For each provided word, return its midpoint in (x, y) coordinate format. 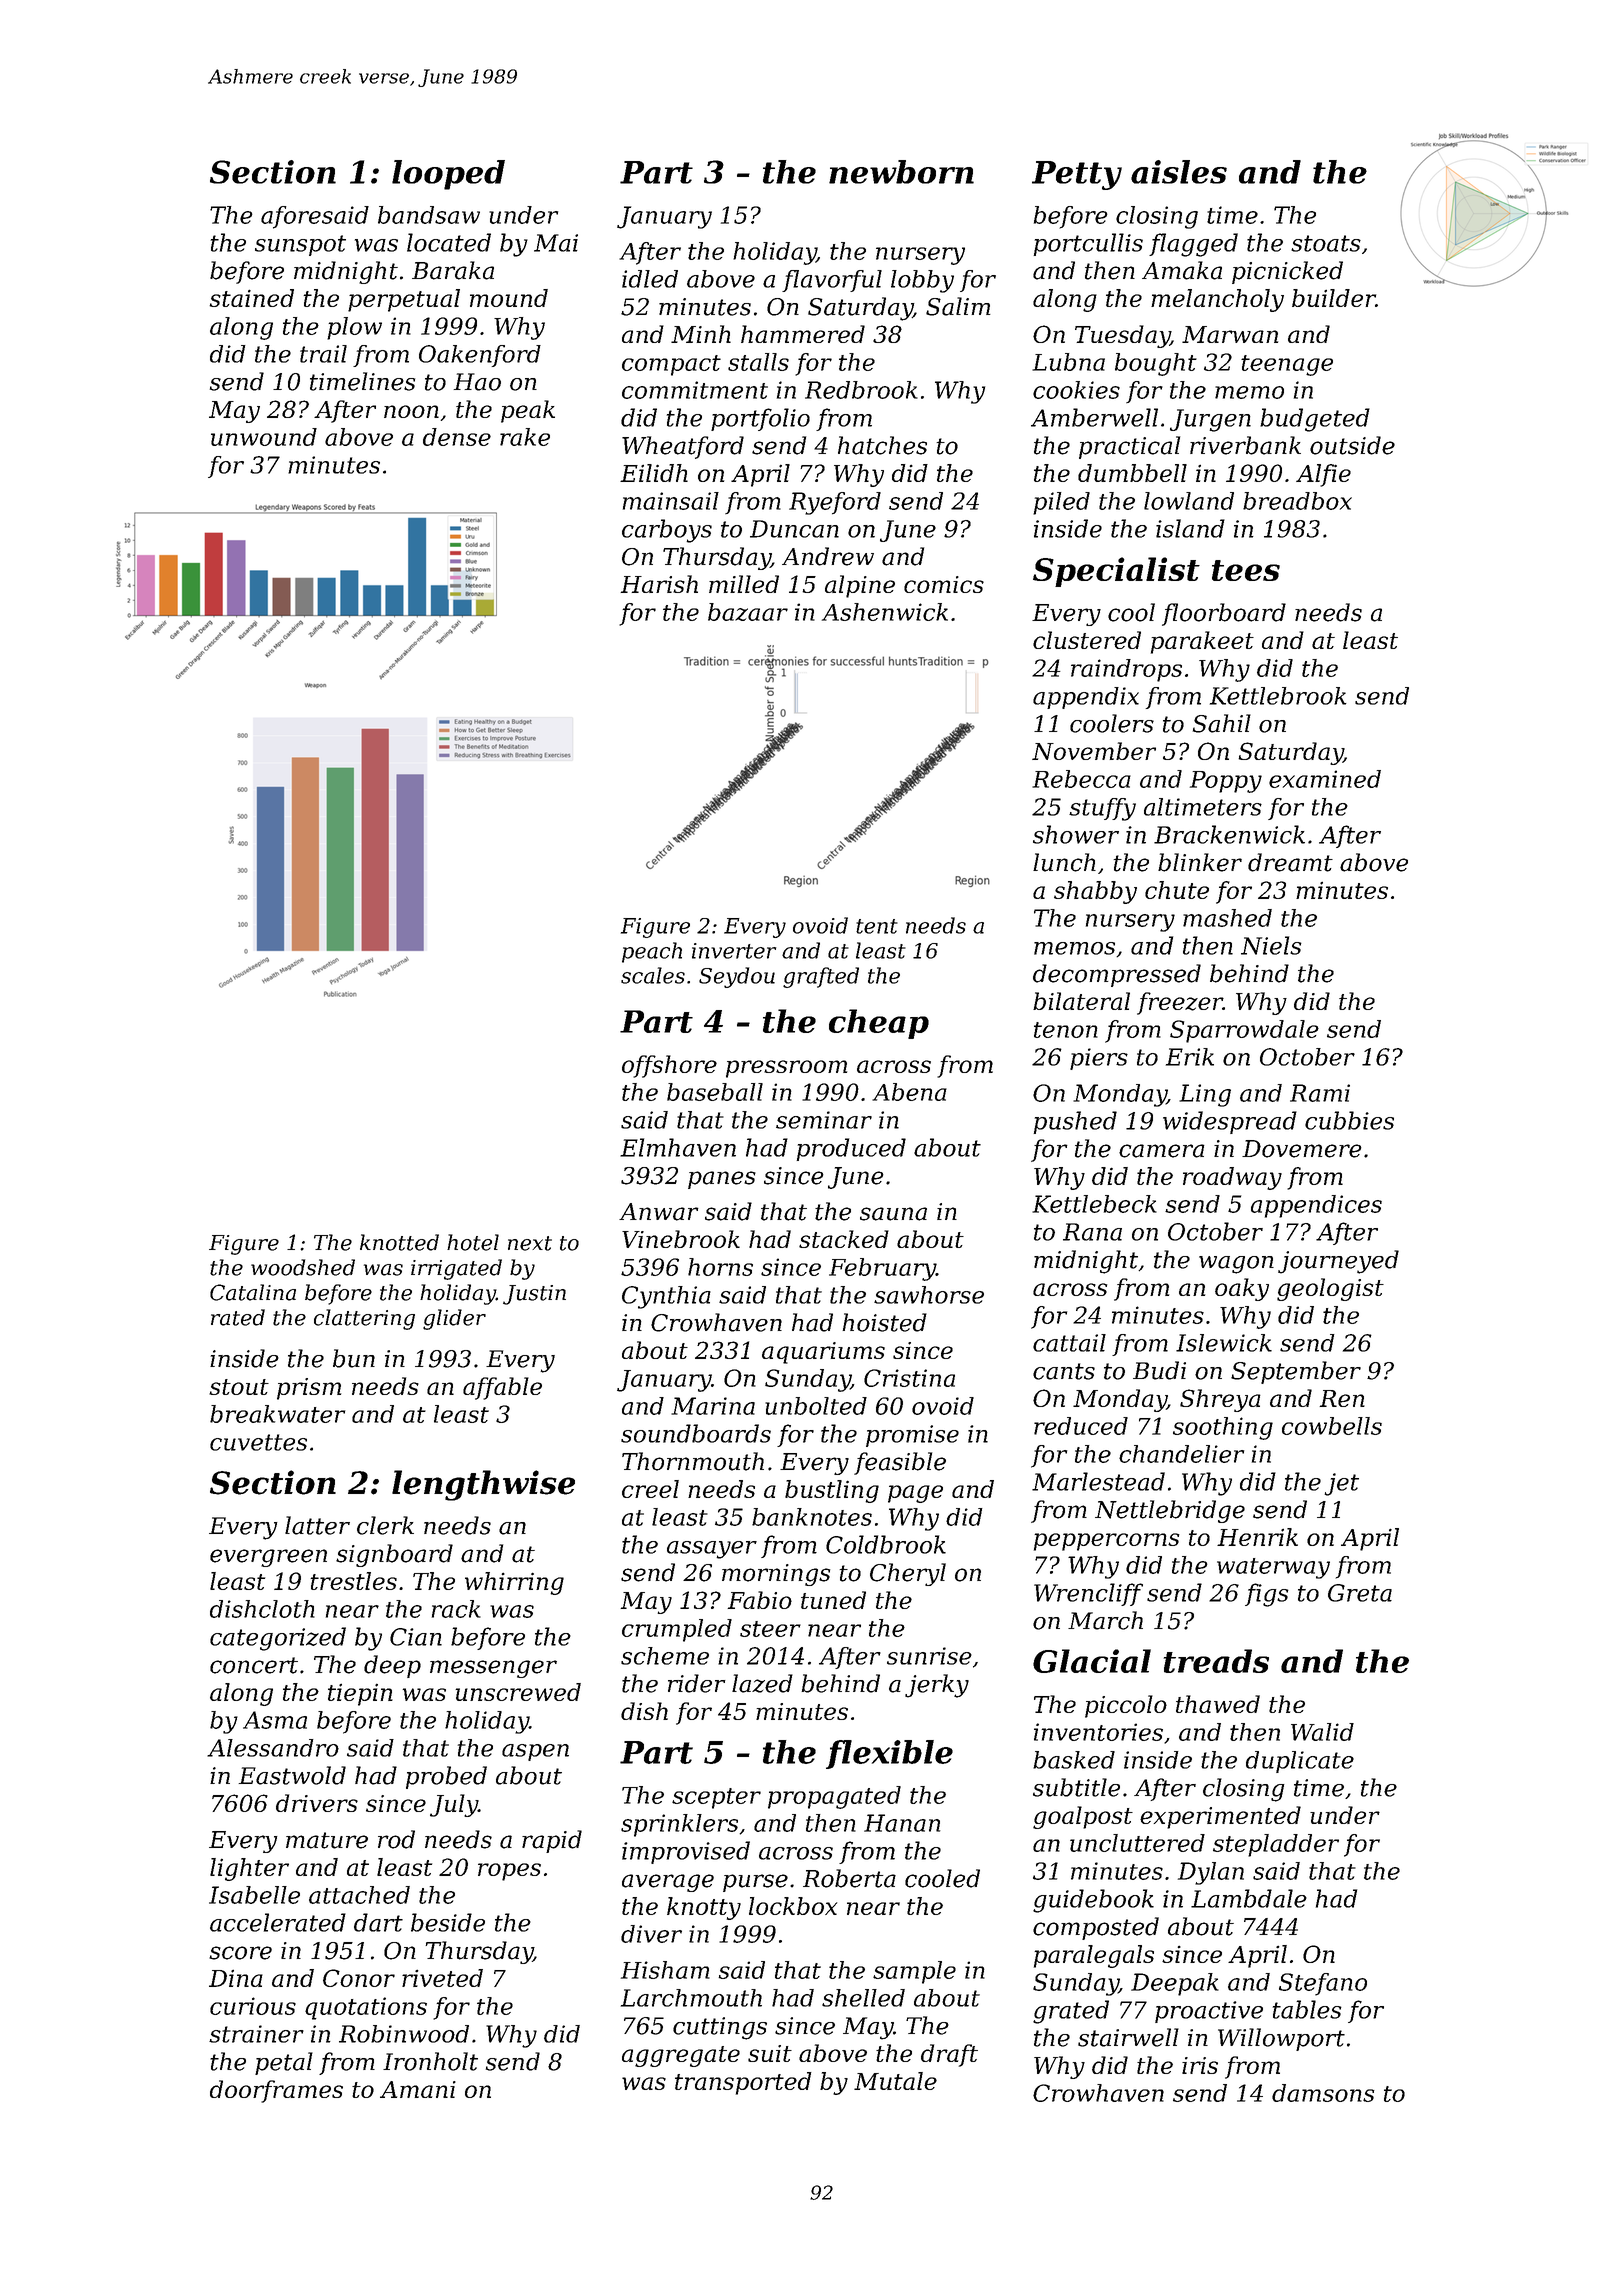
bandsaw (429, 215)
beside (448, 1922)
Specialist (1116, 572)
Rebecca (1081, 779)
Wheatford (683, 447)
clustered (1087, 640)
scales (653, 975)
